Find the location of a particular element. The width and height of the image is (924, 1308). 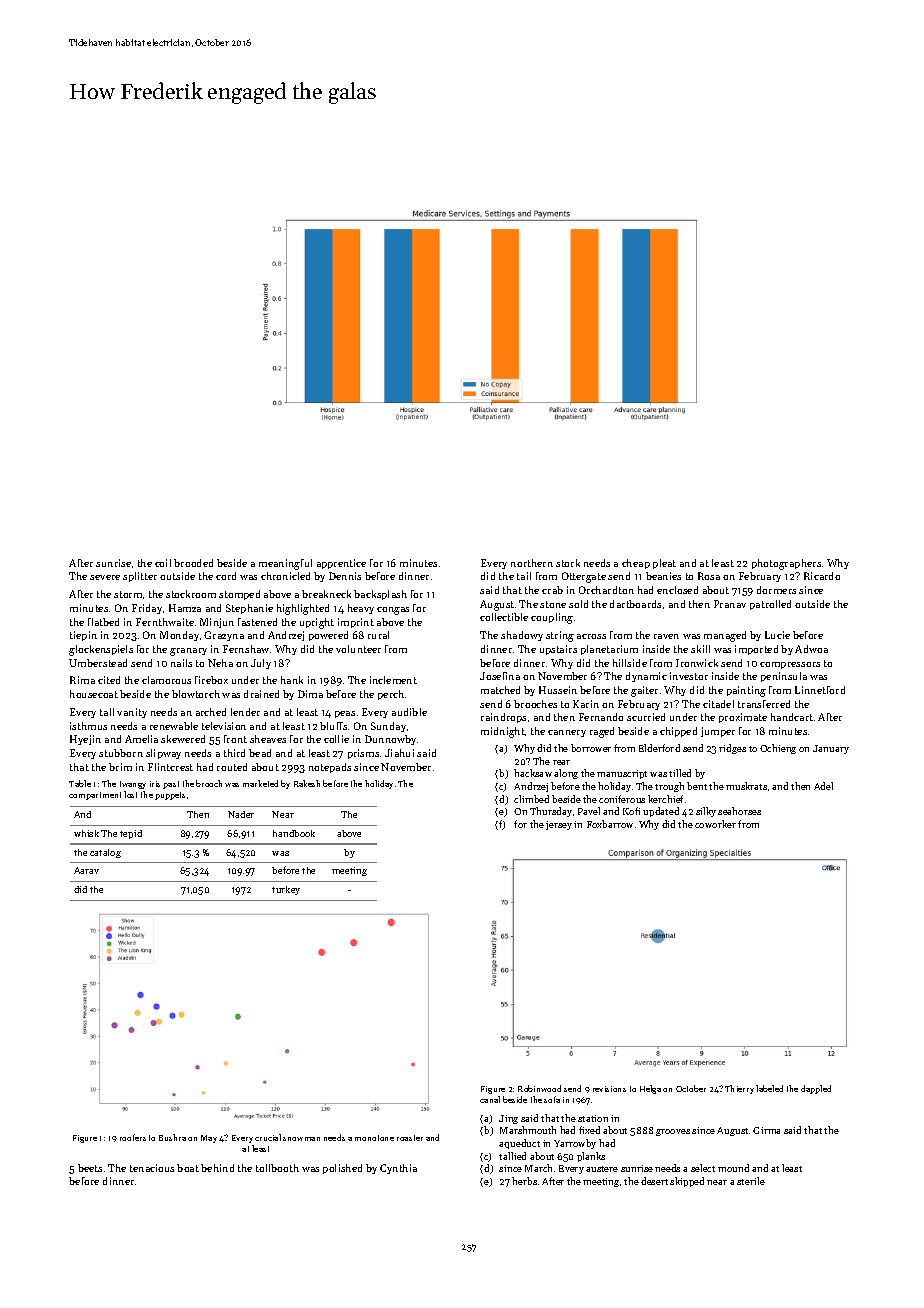

Robinwood is located at coordinates (539, 1088).
